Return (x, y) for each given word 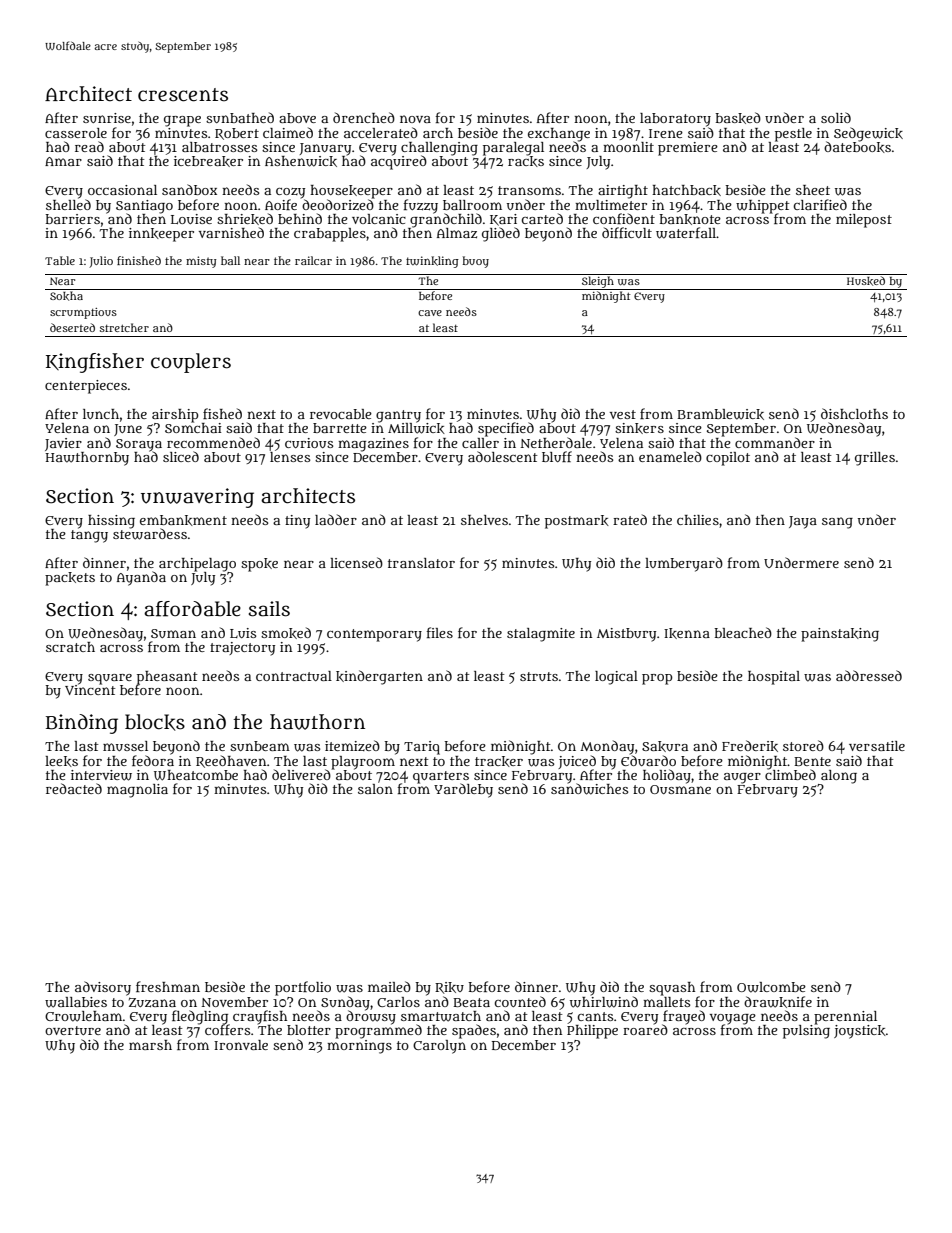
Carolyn (439, 1047)
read (89, 146)
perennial (845, 1018)
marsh (150, 1045)
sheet (813, 190)
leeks (61, 761)
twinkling (432, 262)
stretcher (124, 327)
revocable (341, 414)
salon (375, 789)
